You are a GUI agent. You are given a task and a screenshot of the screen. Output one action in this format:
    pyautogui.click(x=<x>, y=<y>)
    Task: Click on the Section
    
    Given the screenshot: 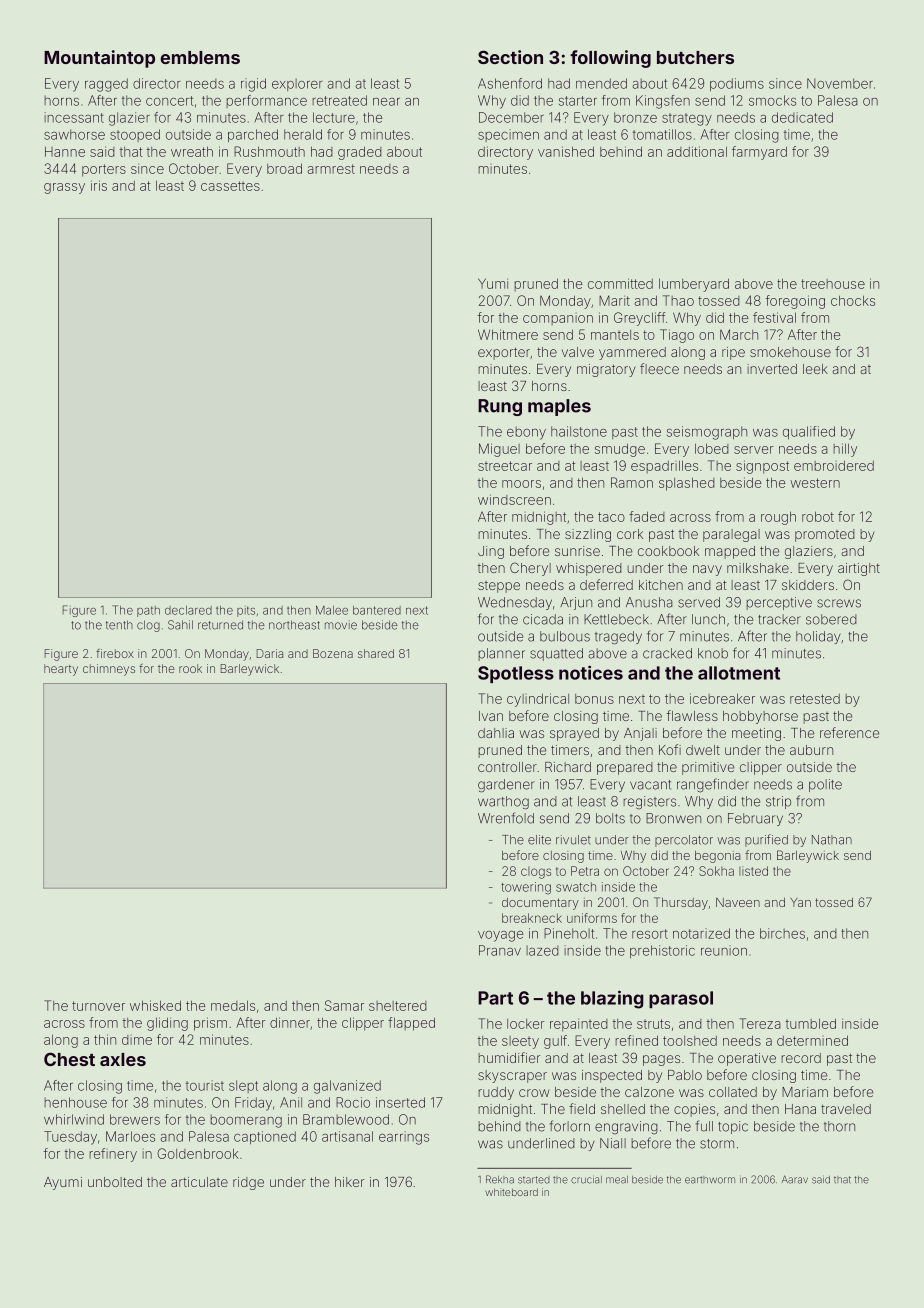 What is the action you would take?
    pyautogui.click(x=510, y=57)
